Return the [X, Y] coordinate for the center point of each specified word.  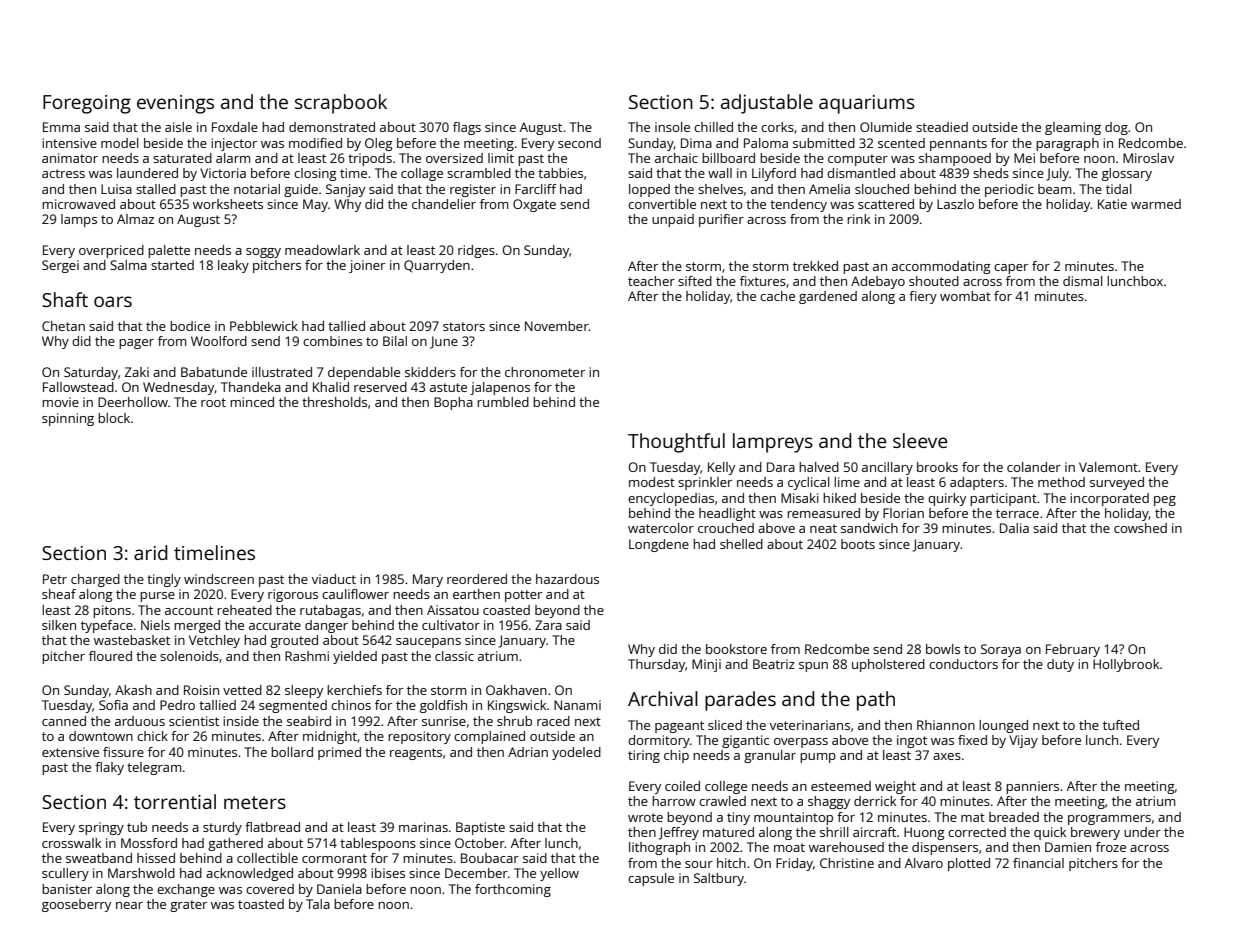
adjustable [767, 104]
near [129, 905]
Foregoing [87, 104]
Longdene [659, 545]
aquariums [867, 104]
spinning [68, 419]
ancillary [887, 468]
